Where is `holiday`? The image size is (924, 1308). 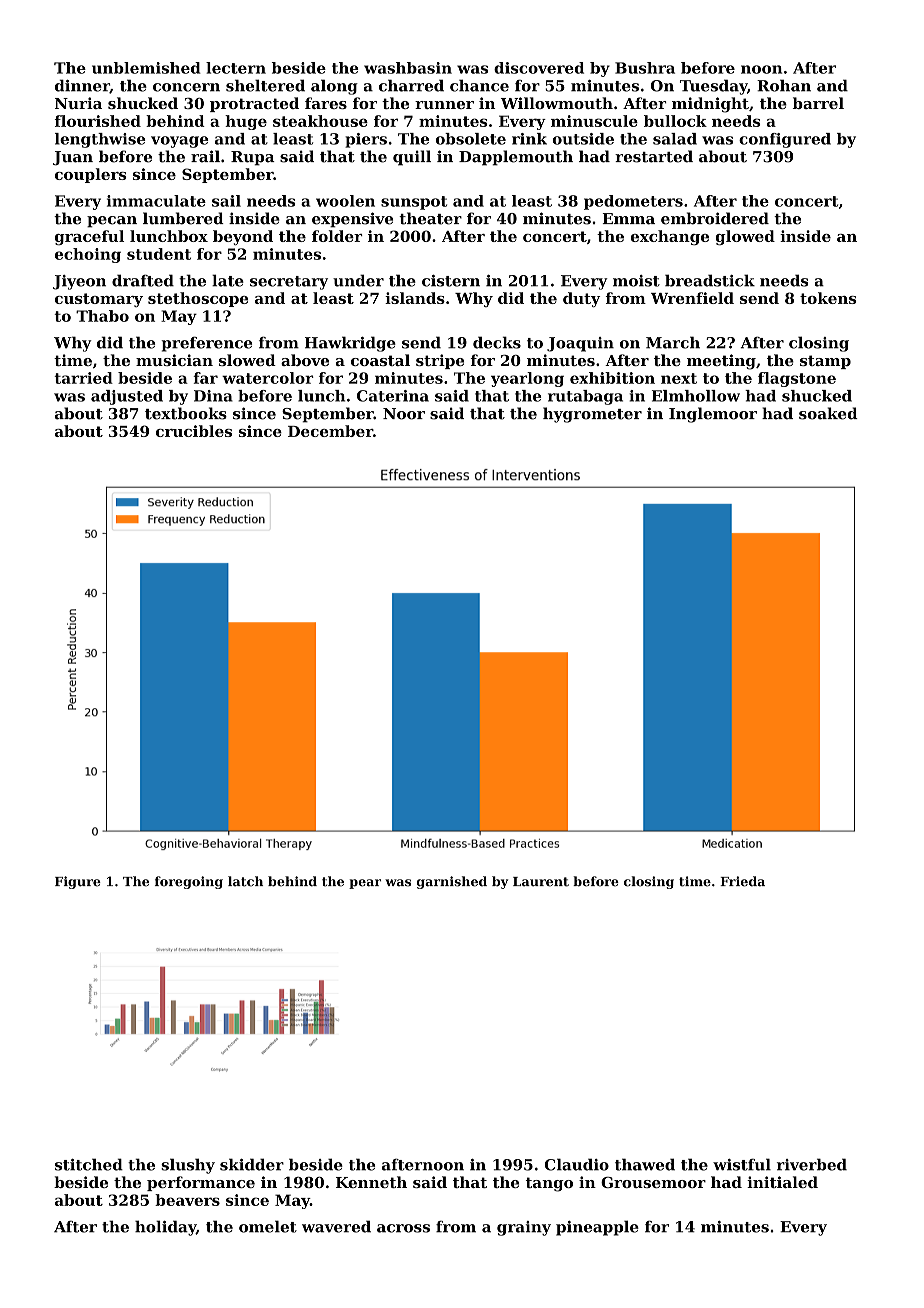
holiday is located at coordinates (165, 1228).
